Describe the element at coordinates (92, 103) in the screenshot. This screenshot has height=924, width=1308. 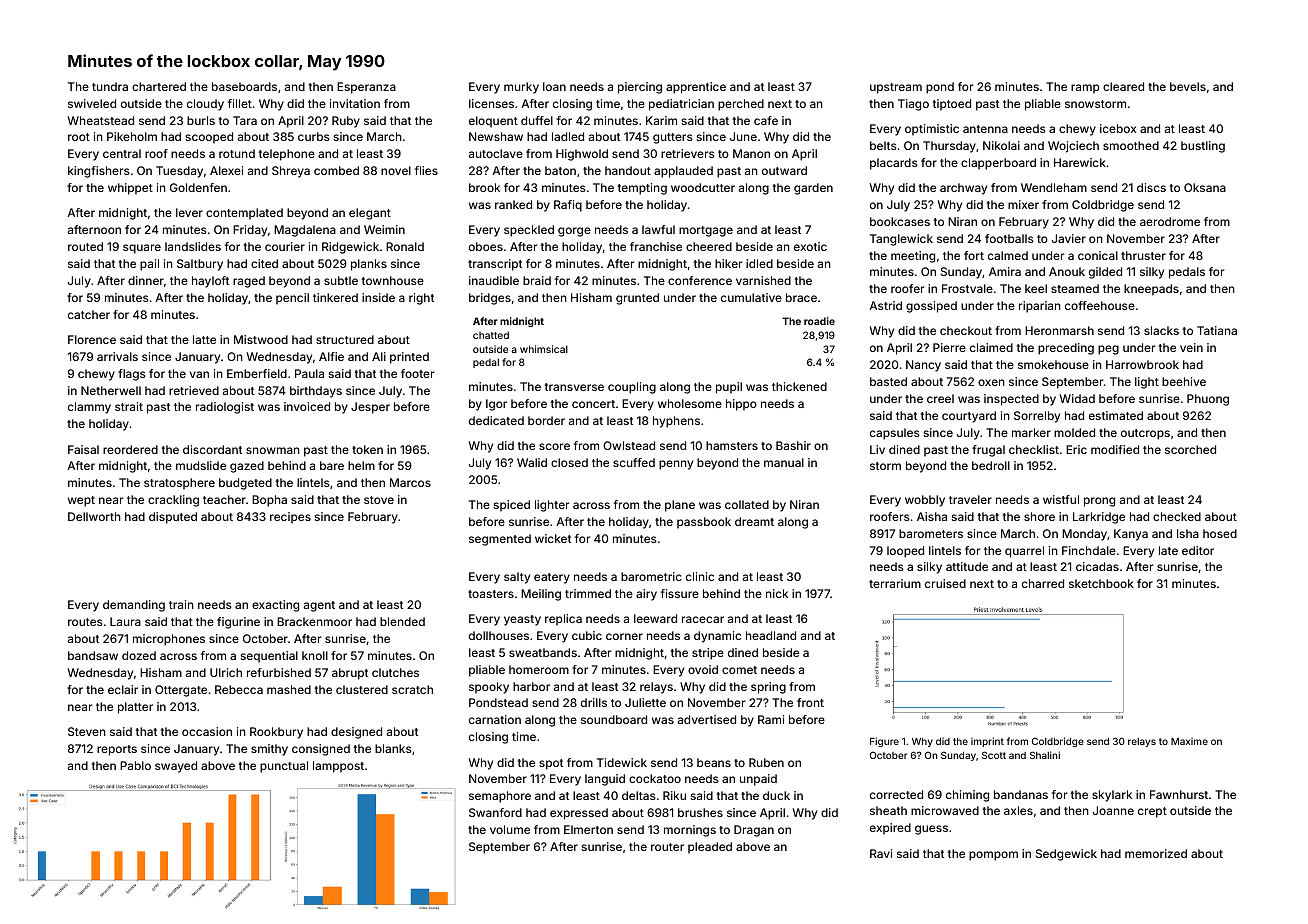
I see `swiveled` at that location.
